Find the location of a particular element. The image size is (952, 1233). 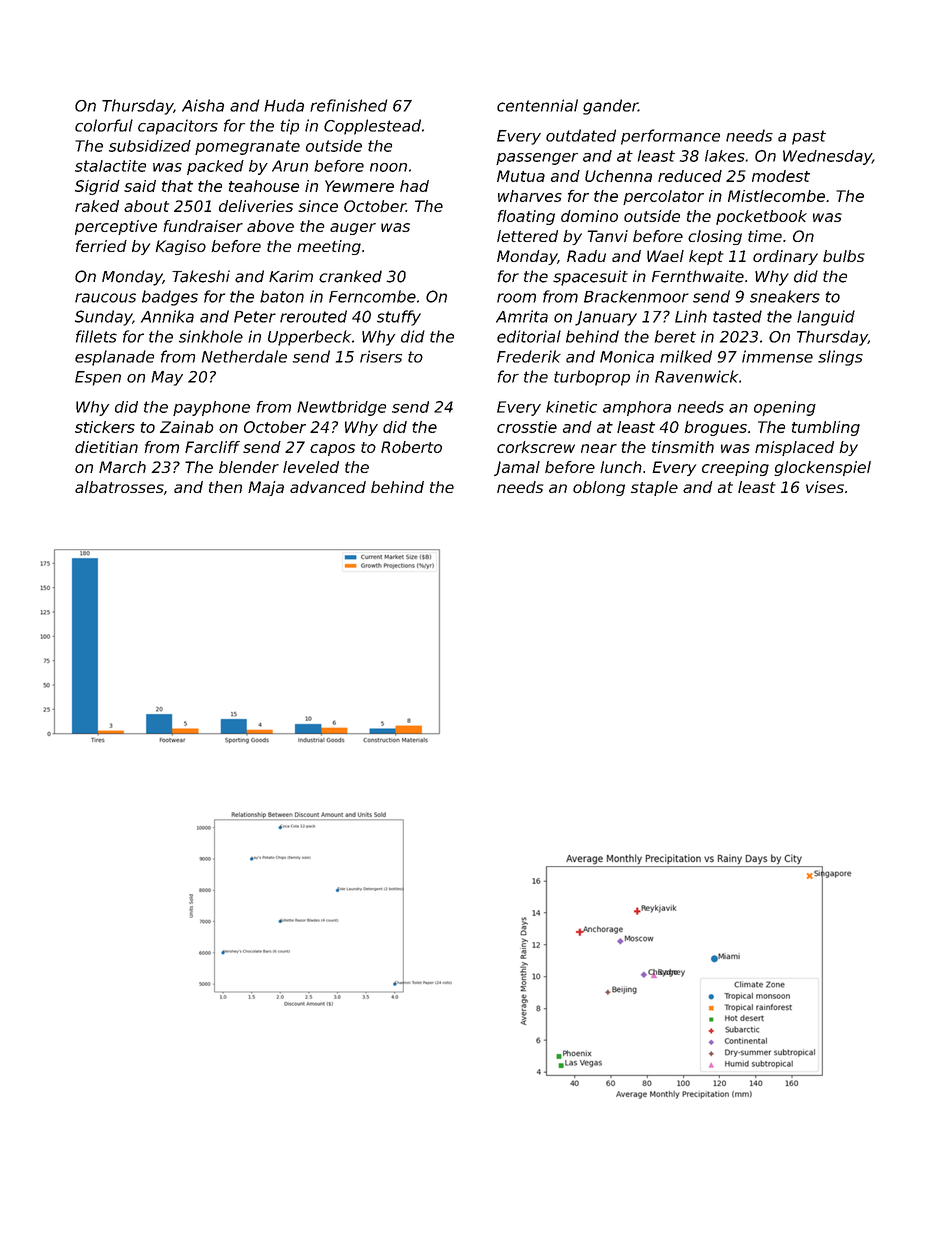

Aisha is located at coordinates (203, 105).
